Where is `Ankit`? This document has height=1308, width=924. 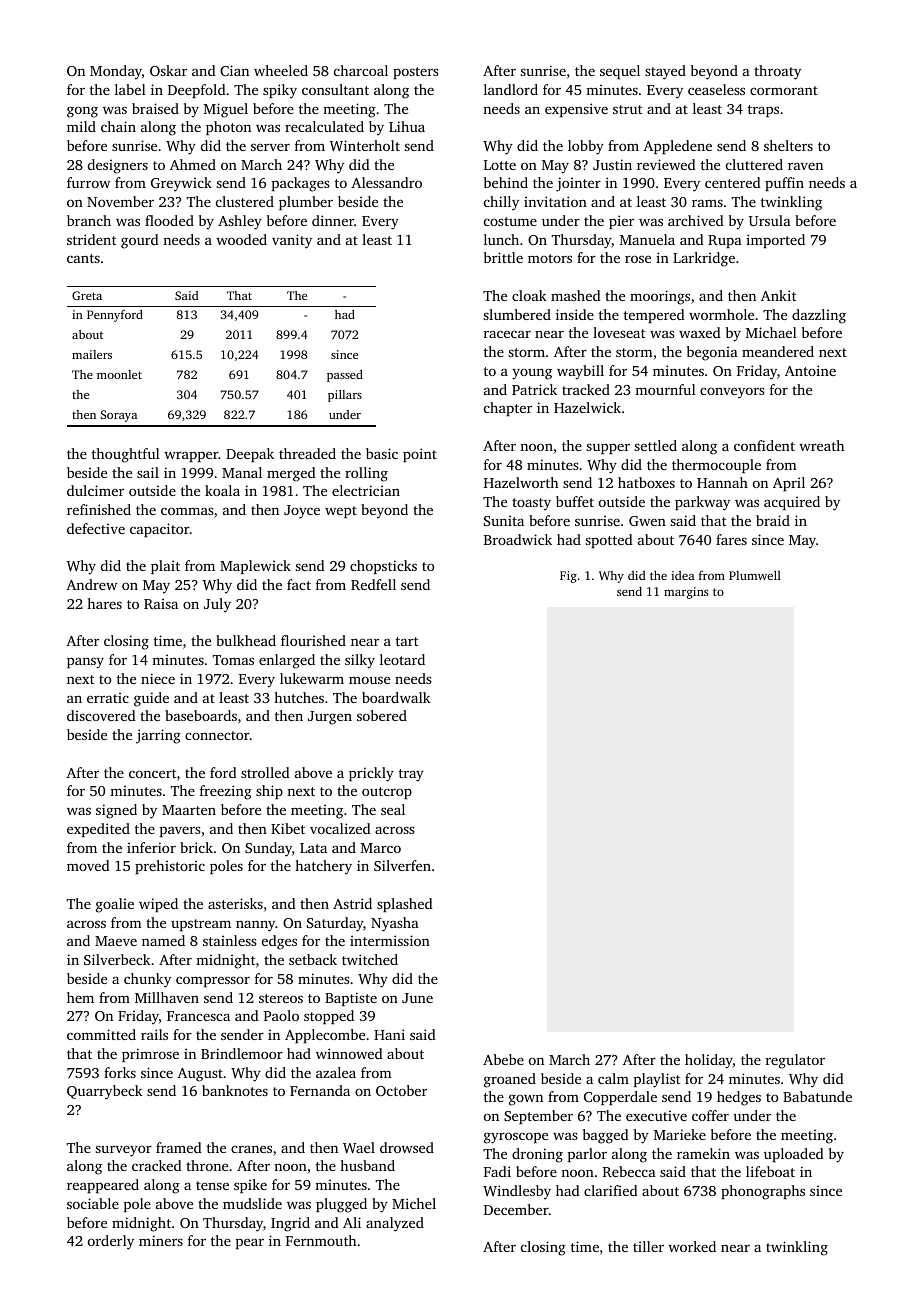 Ankit is located at coordinates (778, 295).
